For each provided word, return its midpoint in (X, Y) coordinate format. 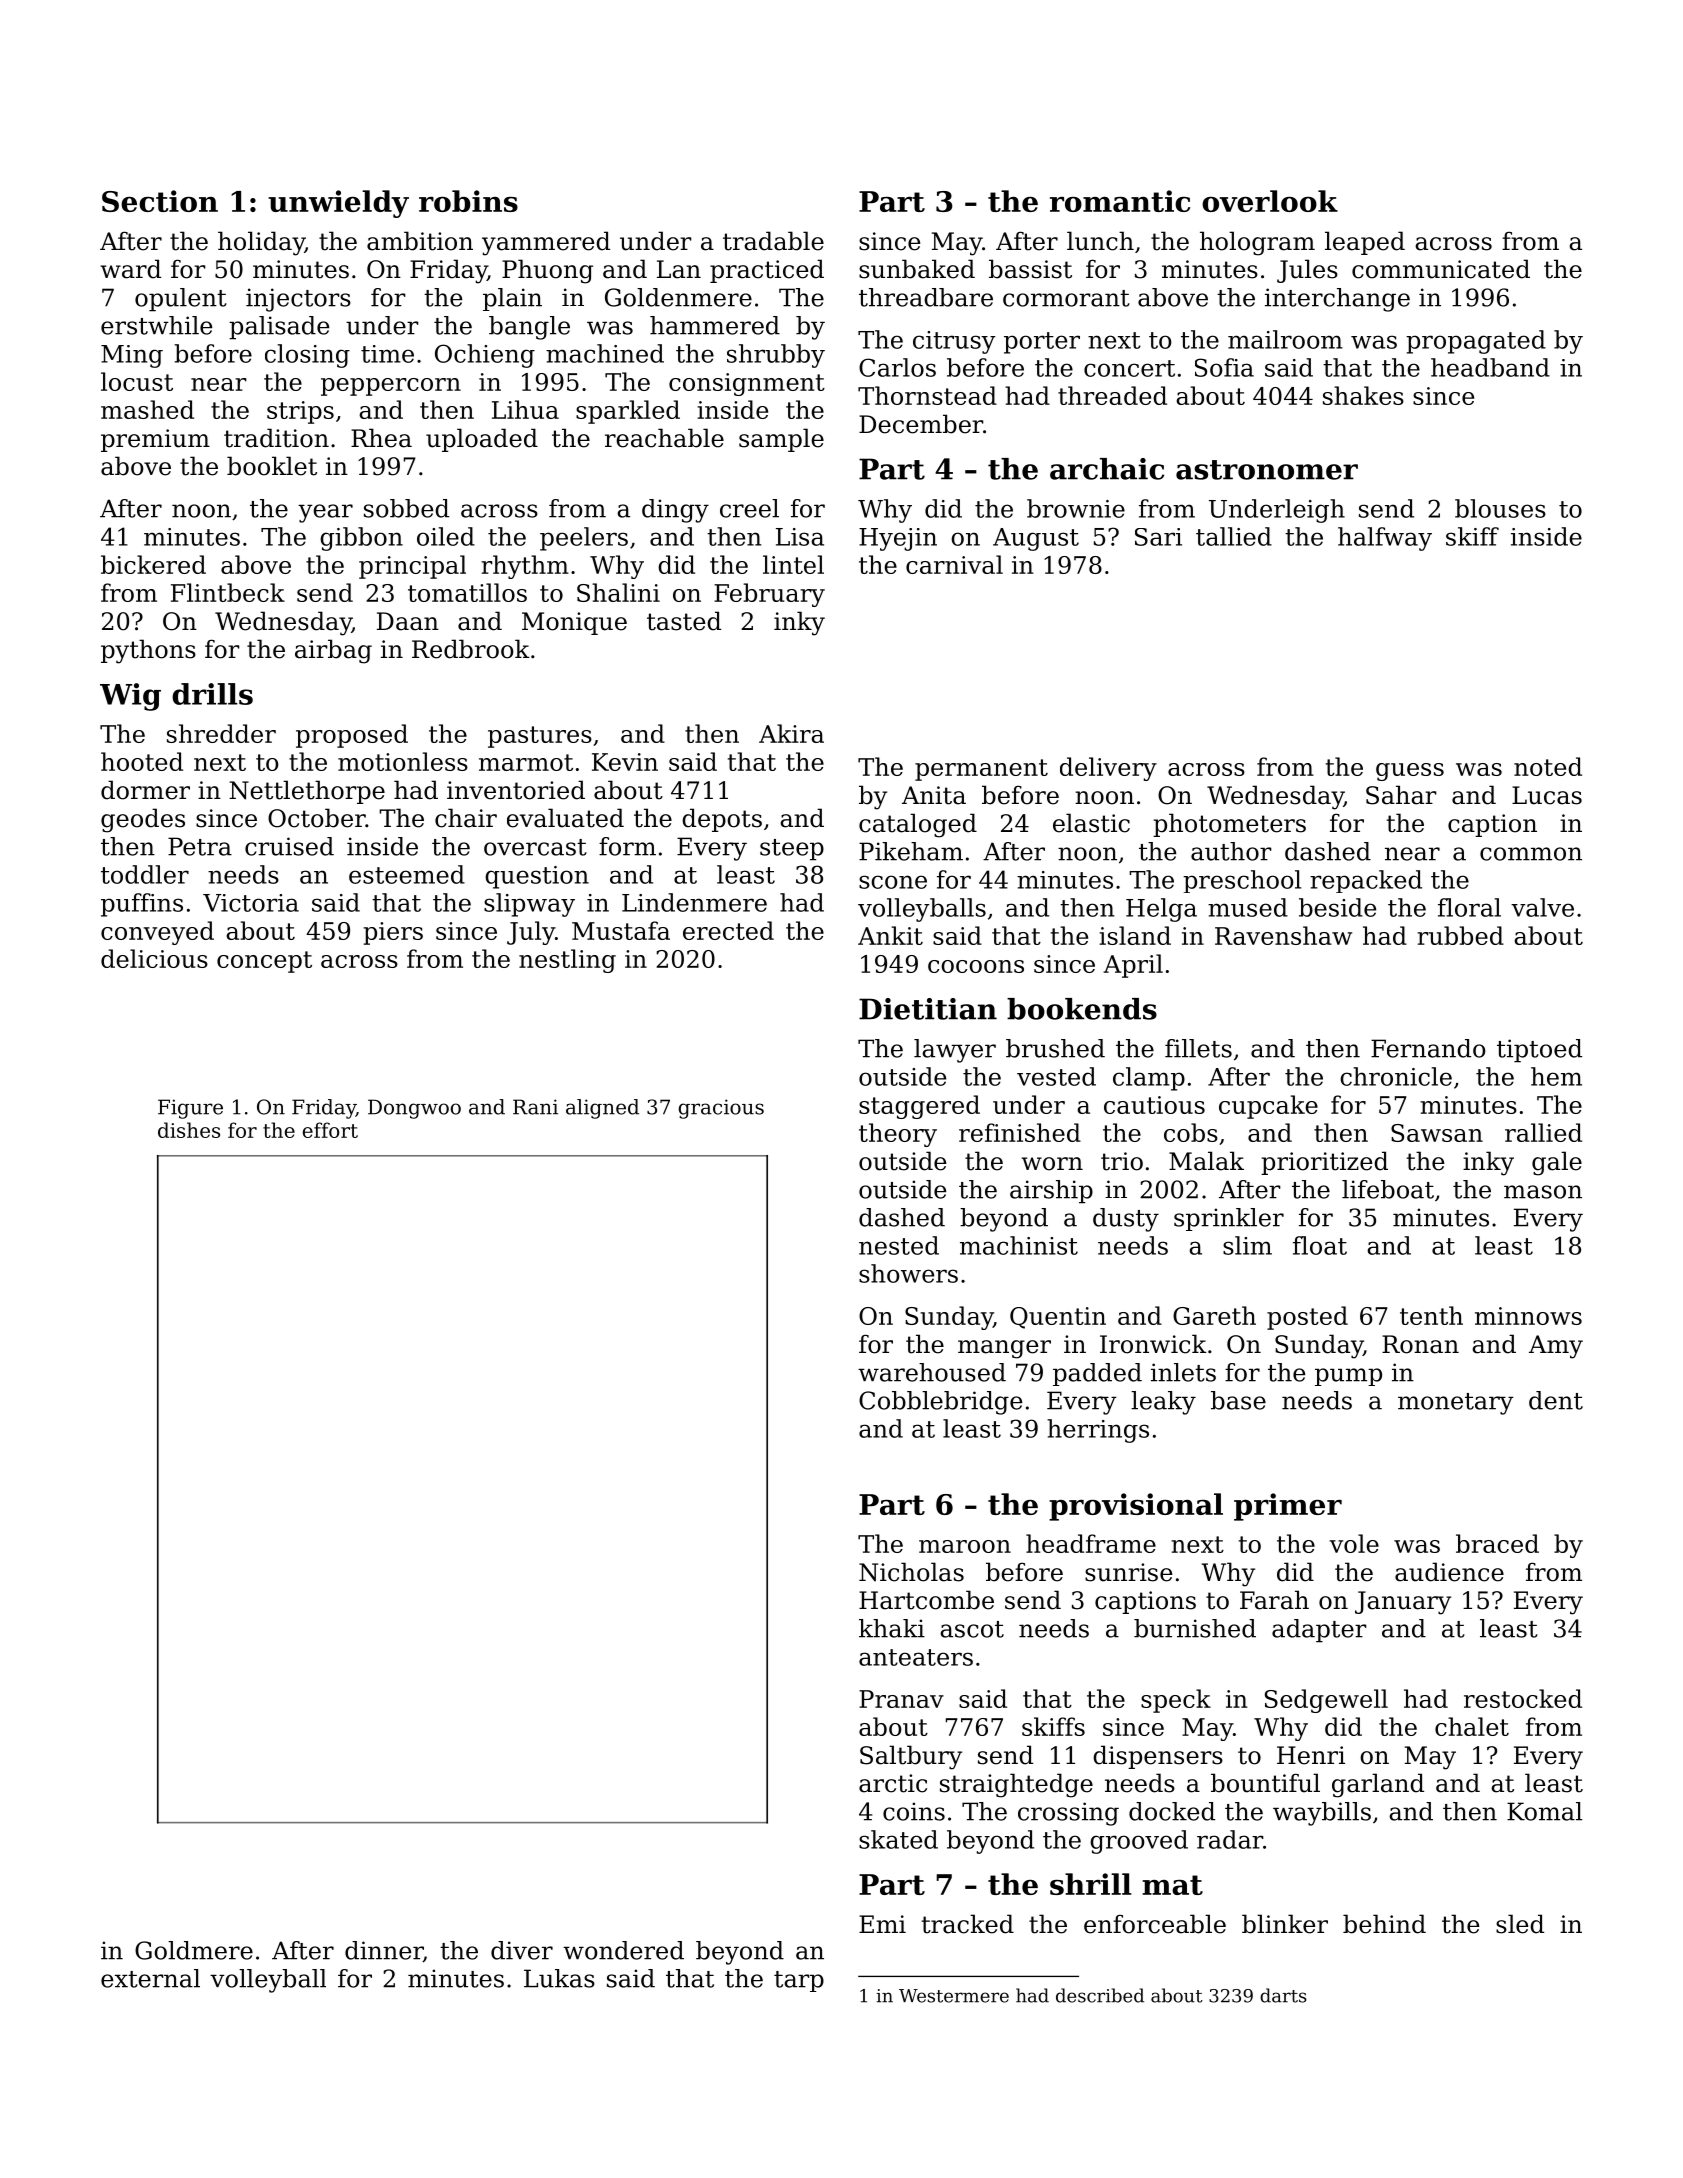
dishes (189, 1130)
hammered (715, 325)
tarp (799, 1981)
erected (728, 930)
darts (1283, 1995)
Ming (132, 356)
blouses (1500, 508)
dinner (384, 1951)
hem (1556, 1076)
